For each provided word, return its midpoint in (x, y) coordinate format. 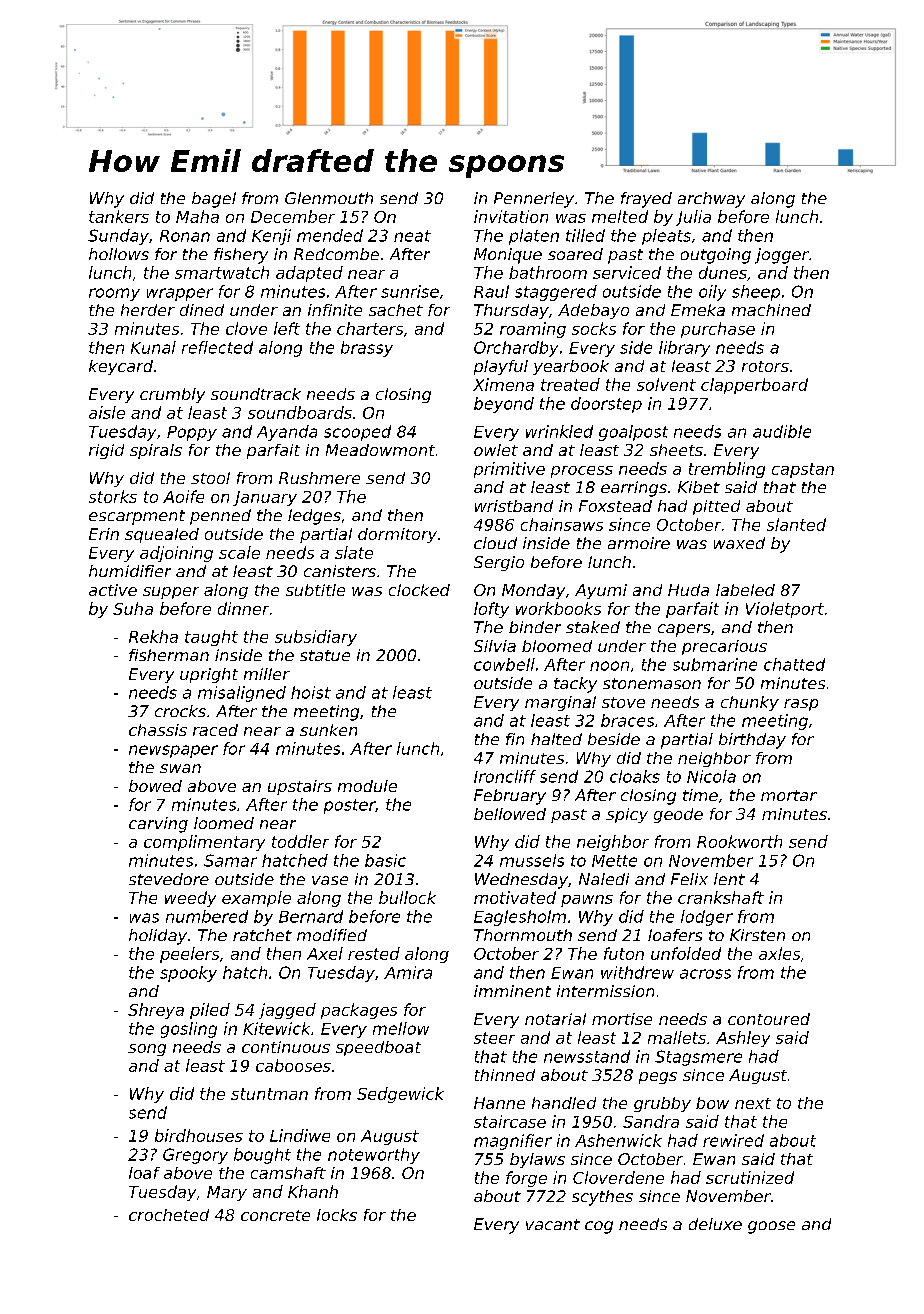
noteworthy (374, 1156)
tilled (585, 235)
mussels (532, 860)
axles (779, 953)
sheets (676, 450)
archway (711, 200)
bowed (155, 786)
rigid (106, 451)
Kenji (271, 237)
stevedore (169, 879)
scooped (357, 433)
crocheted (169, 1215)
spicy (627, 815)
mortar (789, 795)
